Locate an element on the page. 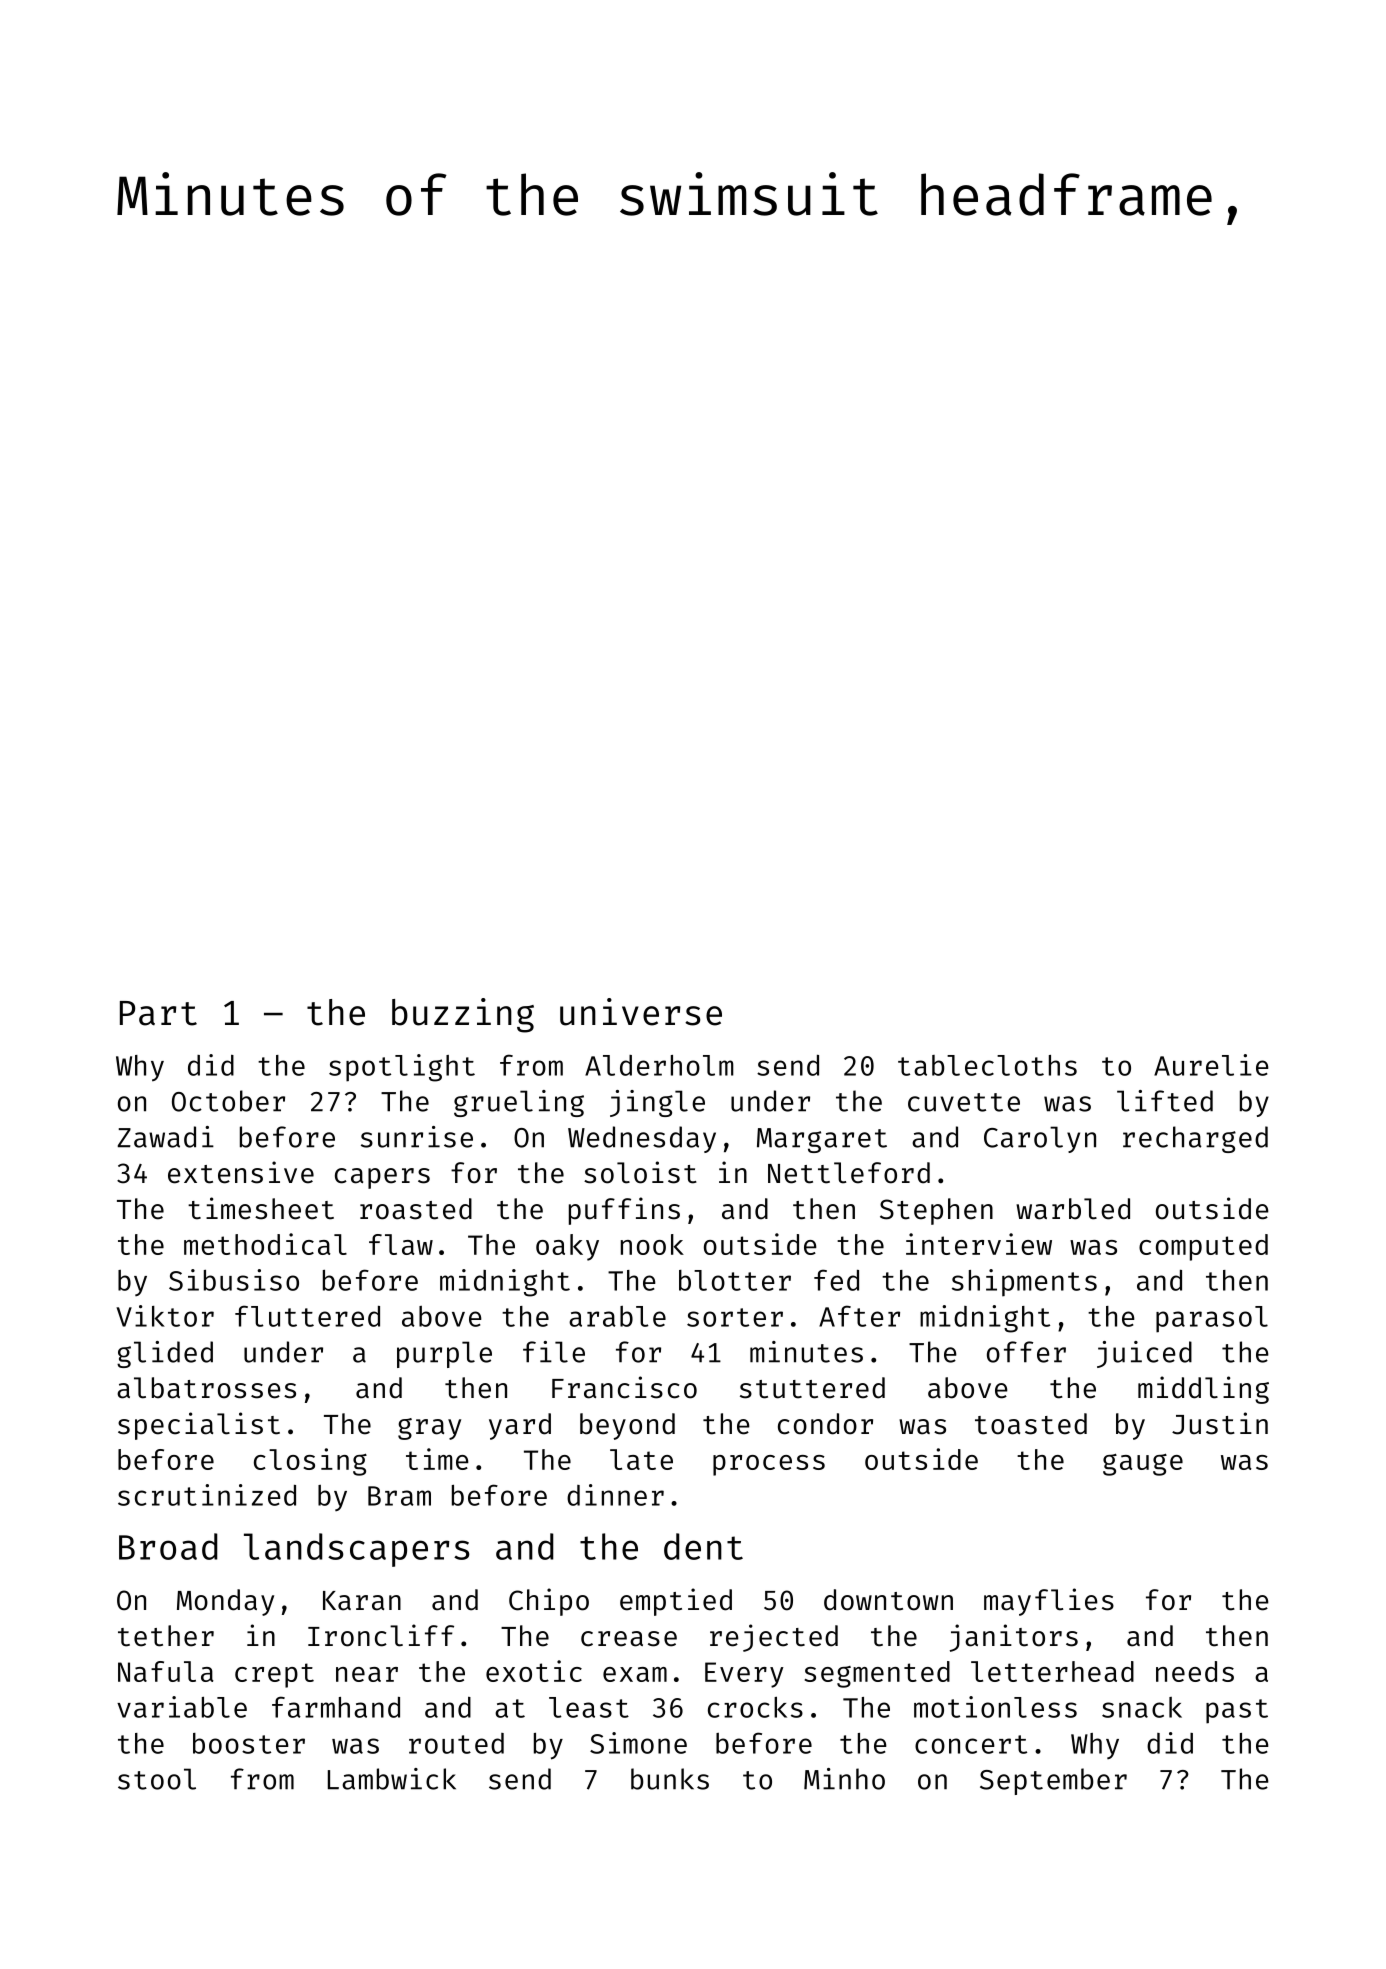 This page has height=1969, width=1386. buzzing is located at coordinates (463, 1015).
